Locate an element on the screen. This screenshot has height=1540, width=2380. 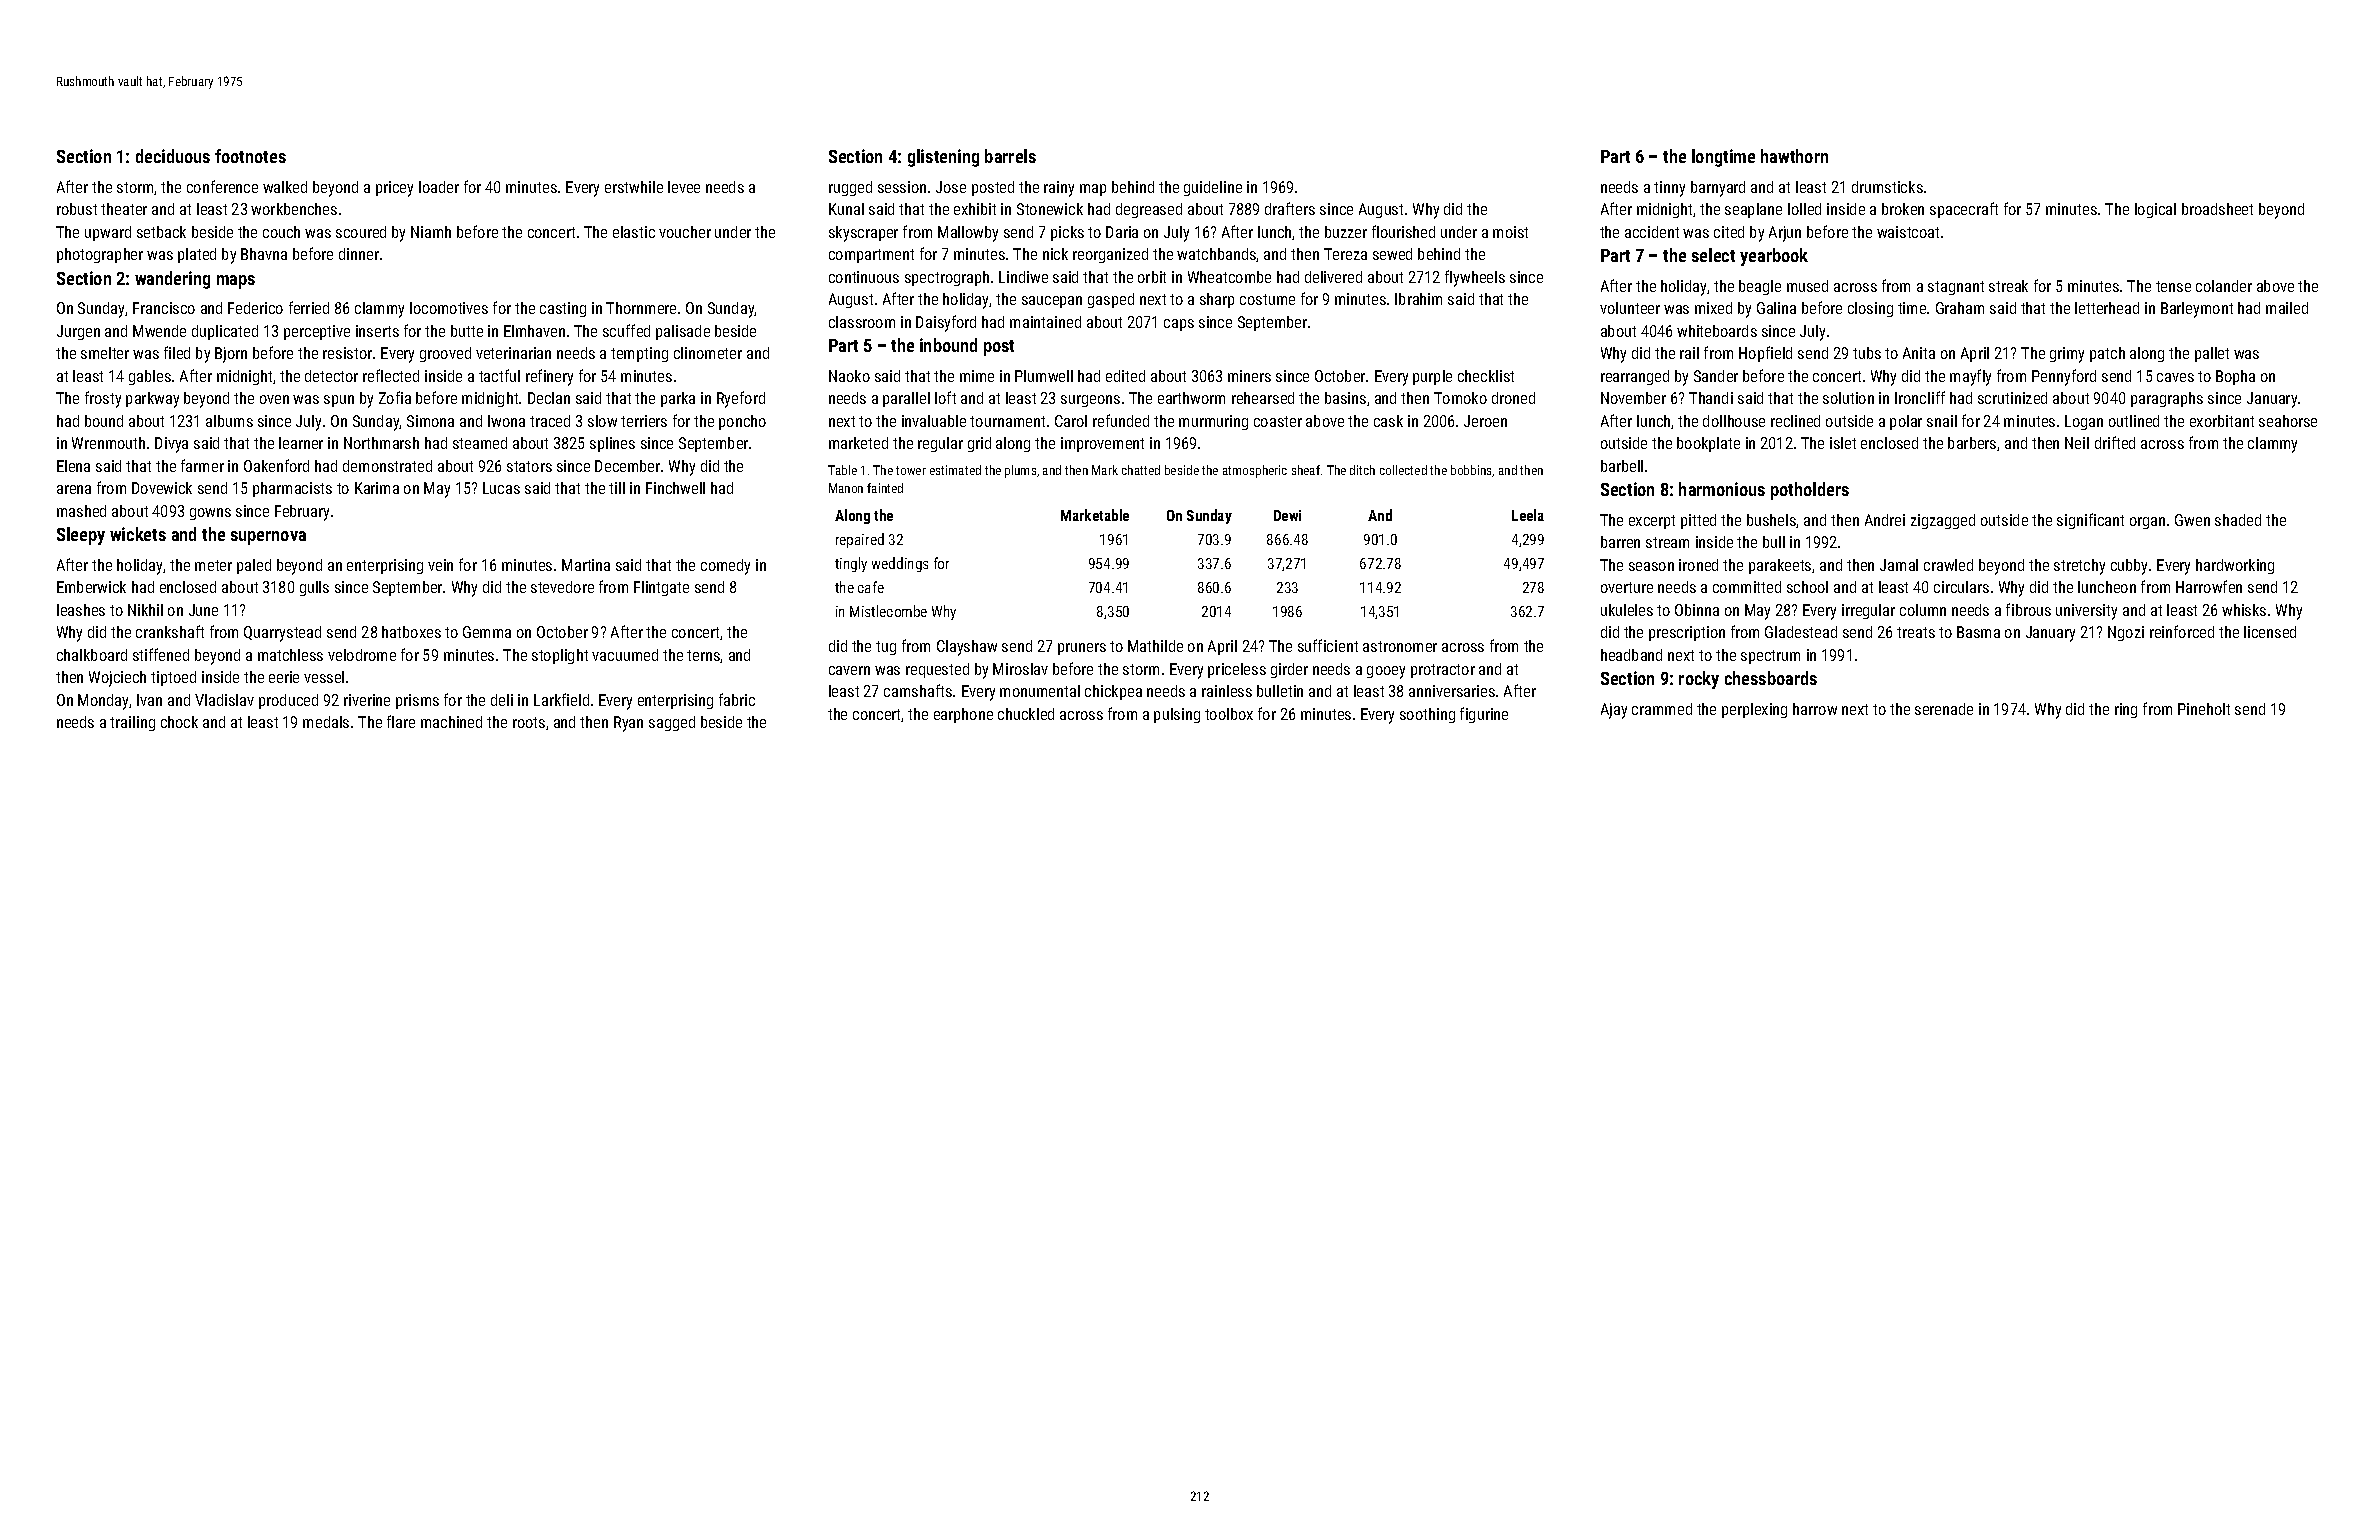
polar is located at coordinates (1906, 422).
